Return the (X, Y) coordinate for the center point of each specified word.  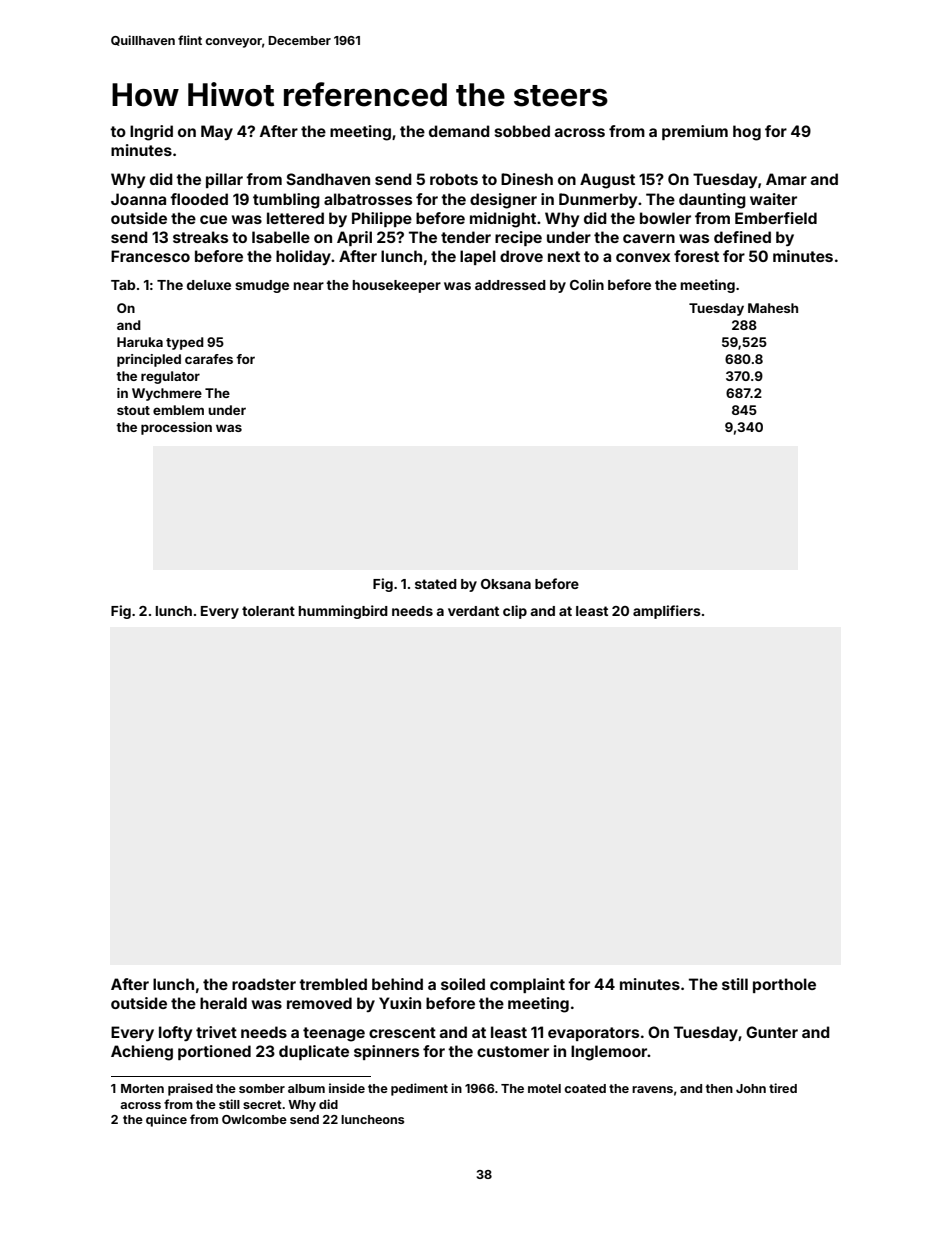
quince (166, 1120)
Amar (786, 179)
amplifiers (667, 612)
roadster (264, 984)
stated (436, 584)
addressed (510, 285)
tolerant (268, 611)
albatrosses (368, 199)
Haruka (140, 342)
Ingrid (151, 133)
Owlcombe (254, 1119)
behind (397, 984)
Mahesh (773, 308)
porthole (784, 985)
